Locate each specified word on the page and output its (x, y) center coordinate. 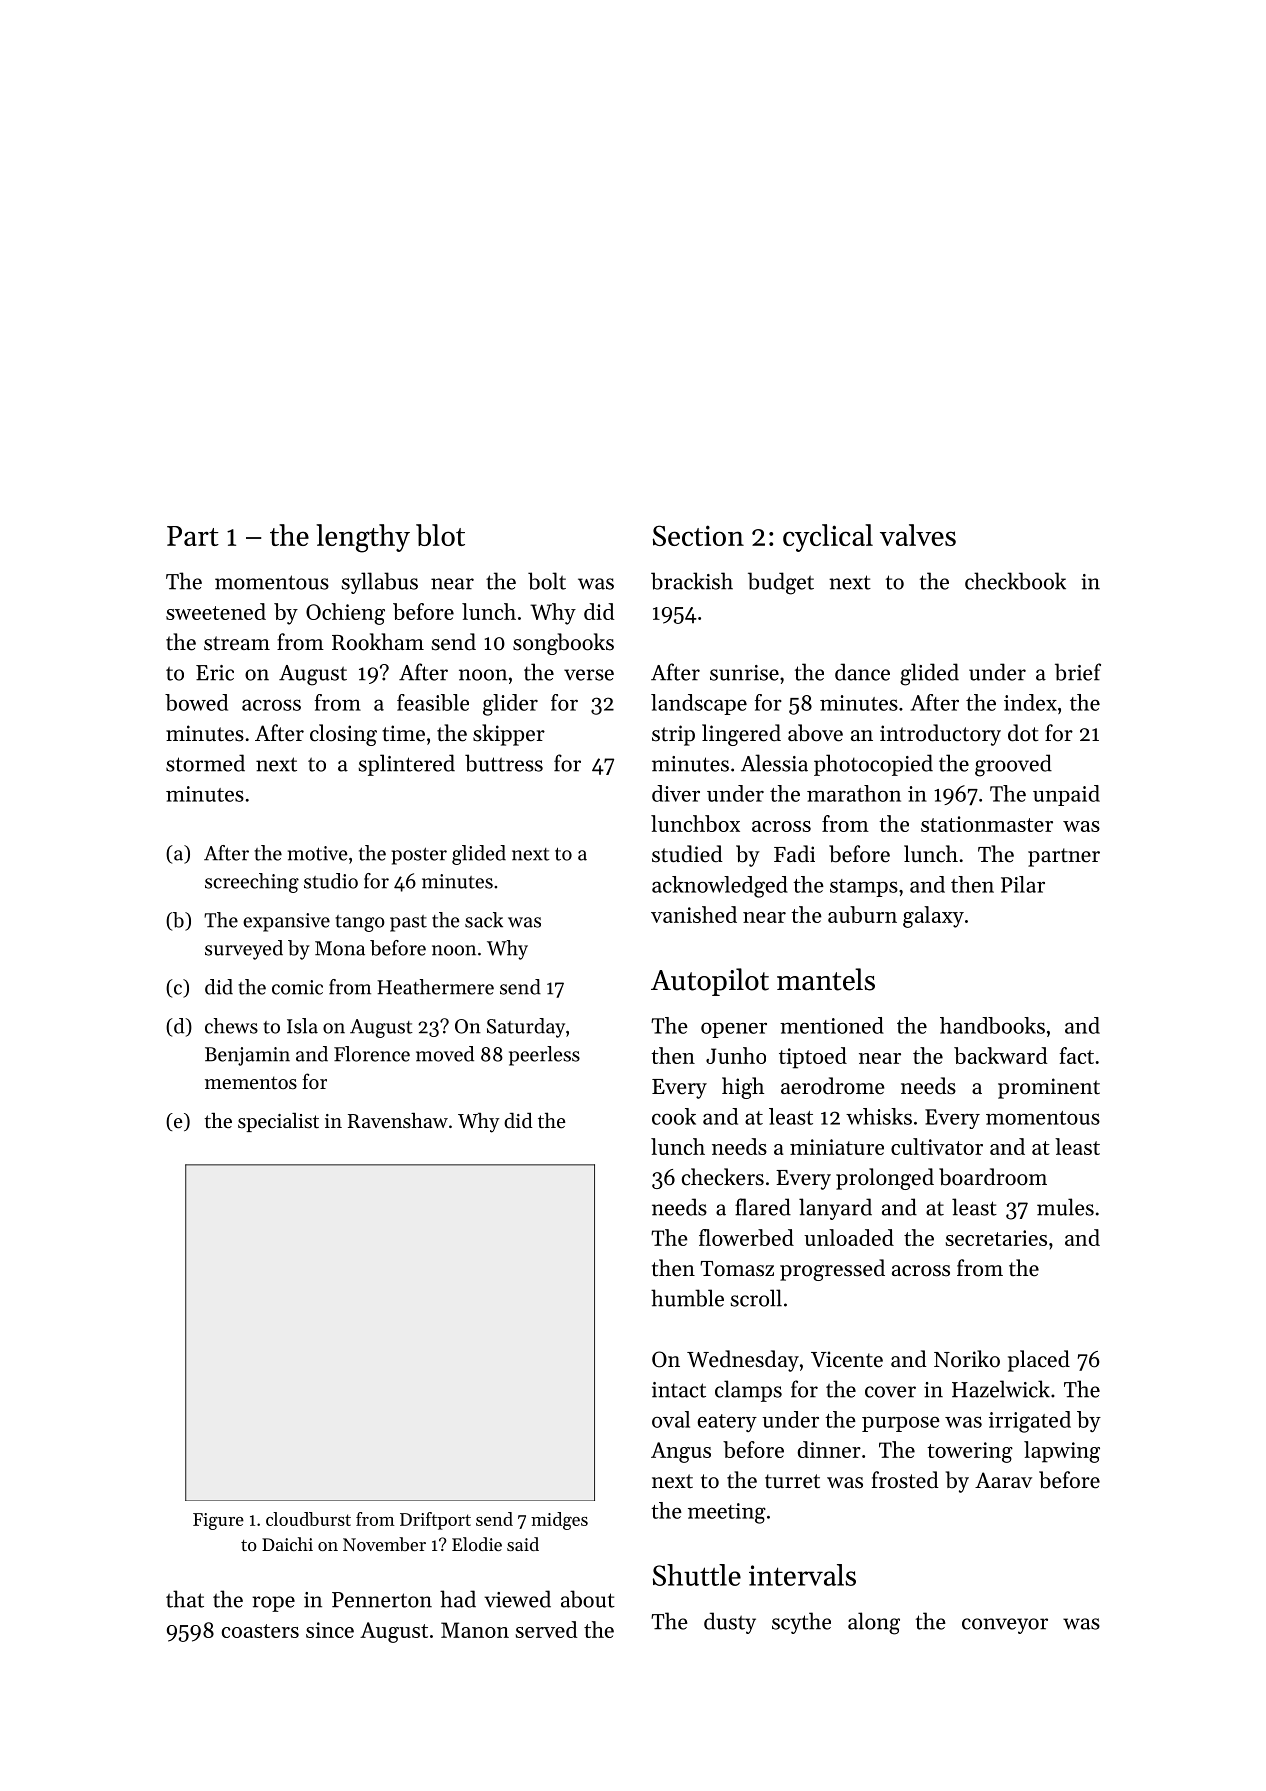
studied (687, 854)
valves (918, 535)
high (743, 1088)
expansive (286, 922)
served (547, 1629)
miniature (837, 1147)
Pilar (1023, 884)
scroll (756, 1298)
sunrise (744, 673)
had (458, 1599)
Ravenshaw (398, 1121)
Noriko (967, 1359)
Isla (302, 1026)
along (874, 1623)
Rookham (378, 642)
